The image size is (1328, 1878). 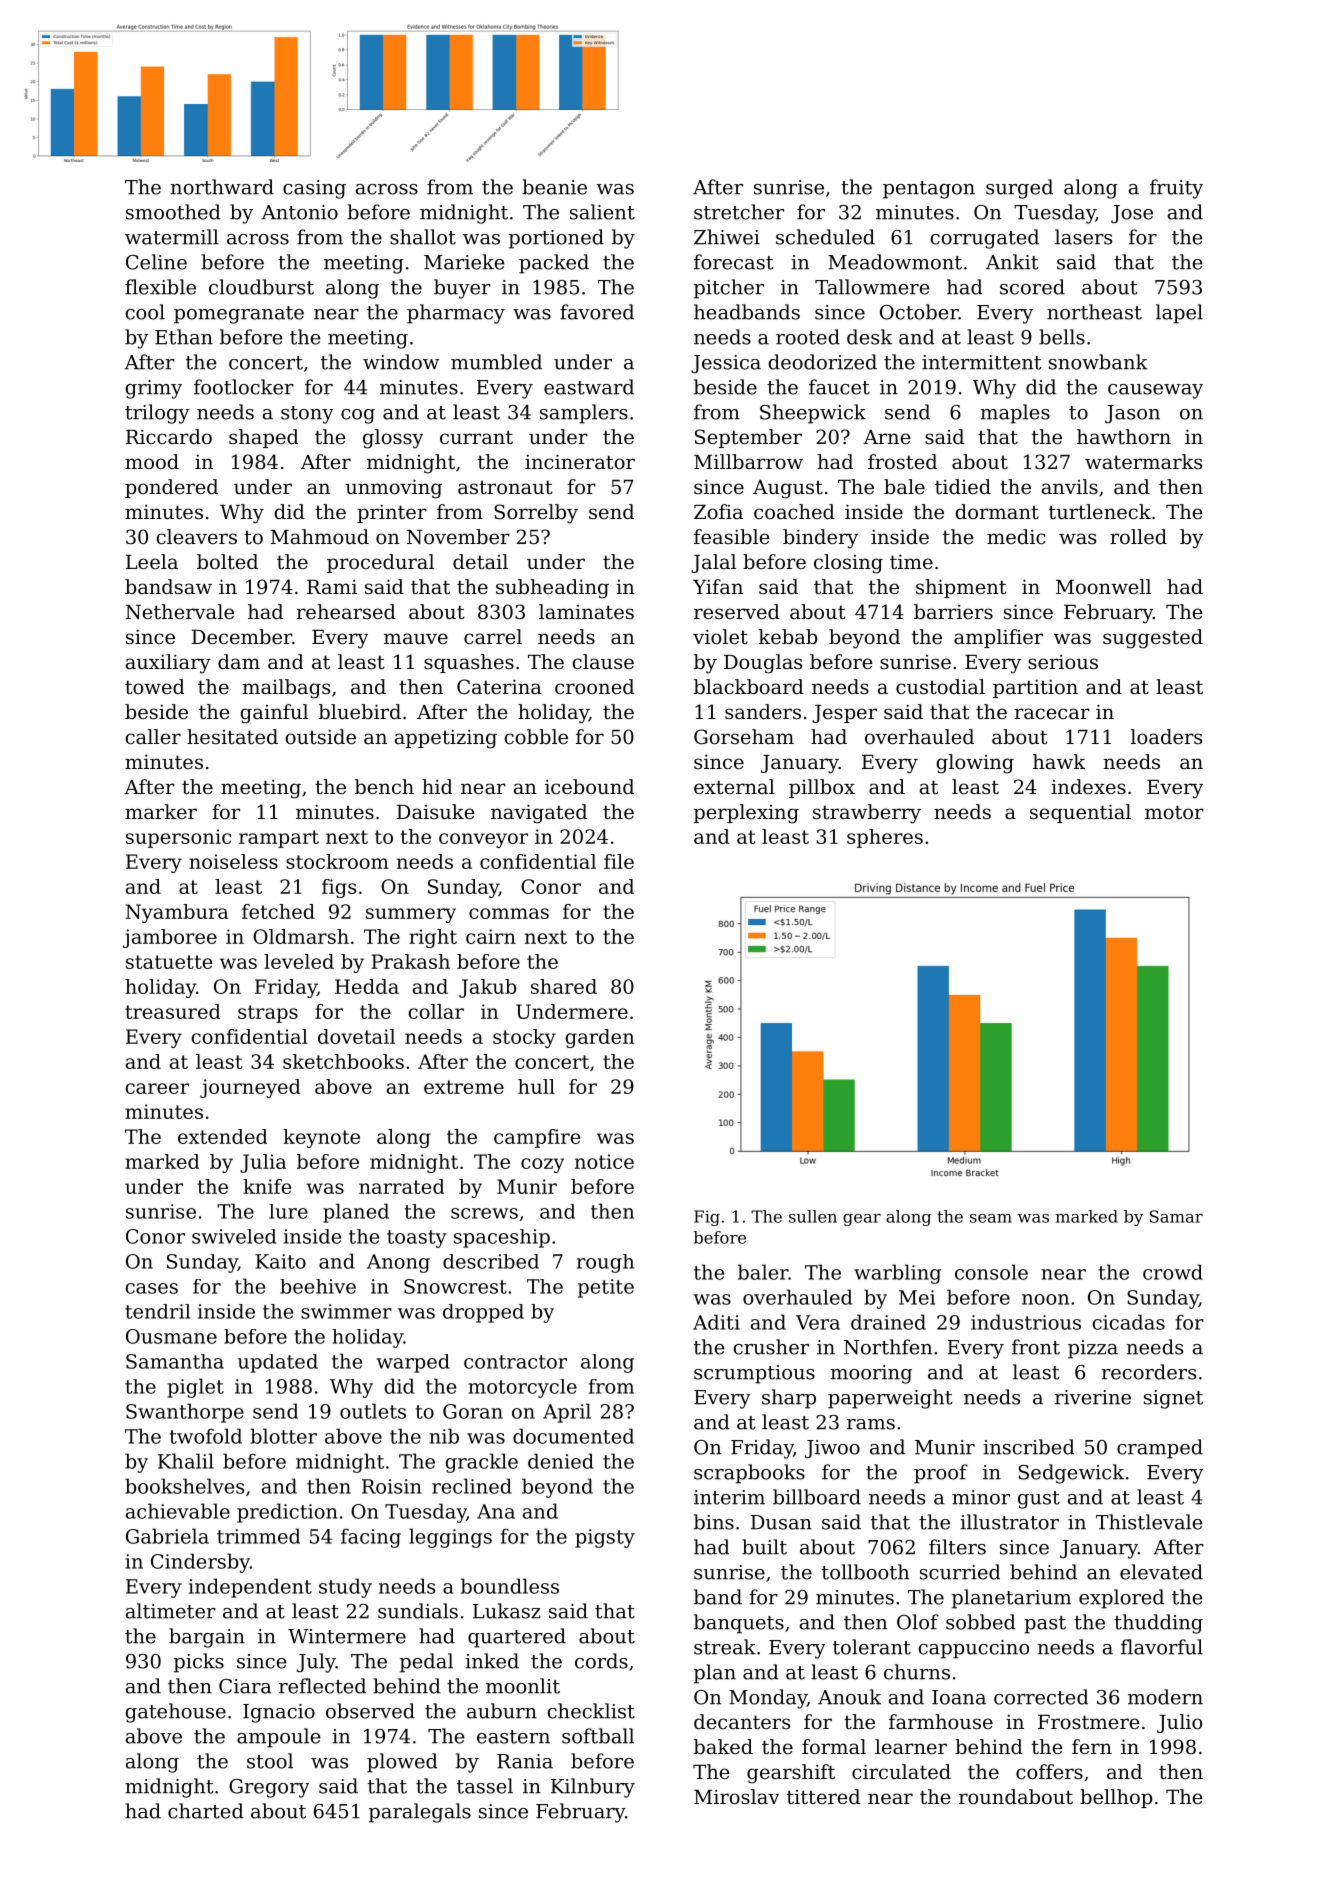 I want to click on signet, so click(x=1173, y=1399).
